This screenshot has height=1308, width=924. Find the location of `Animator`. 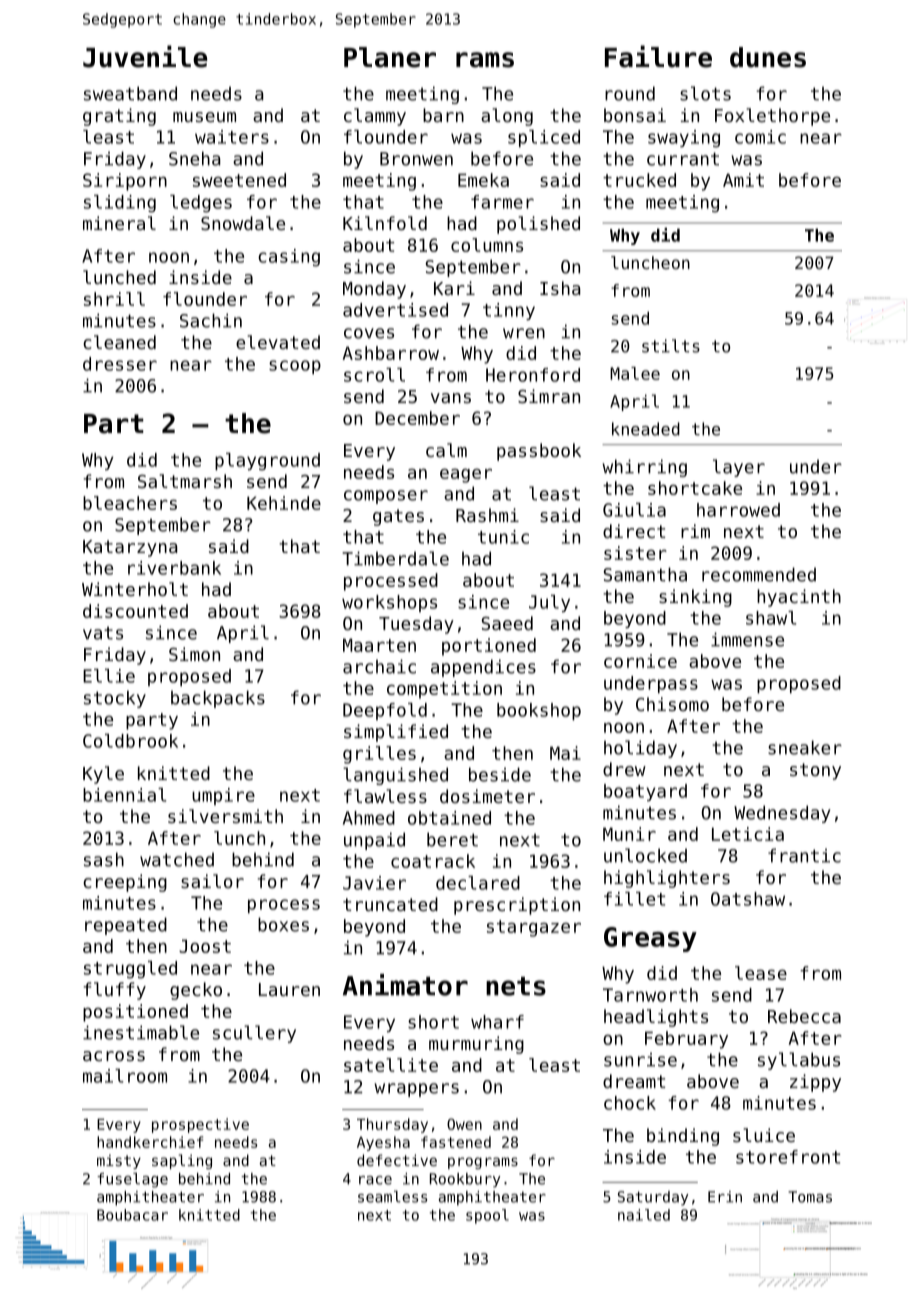

Animator is located at coordinates (405, 985).
